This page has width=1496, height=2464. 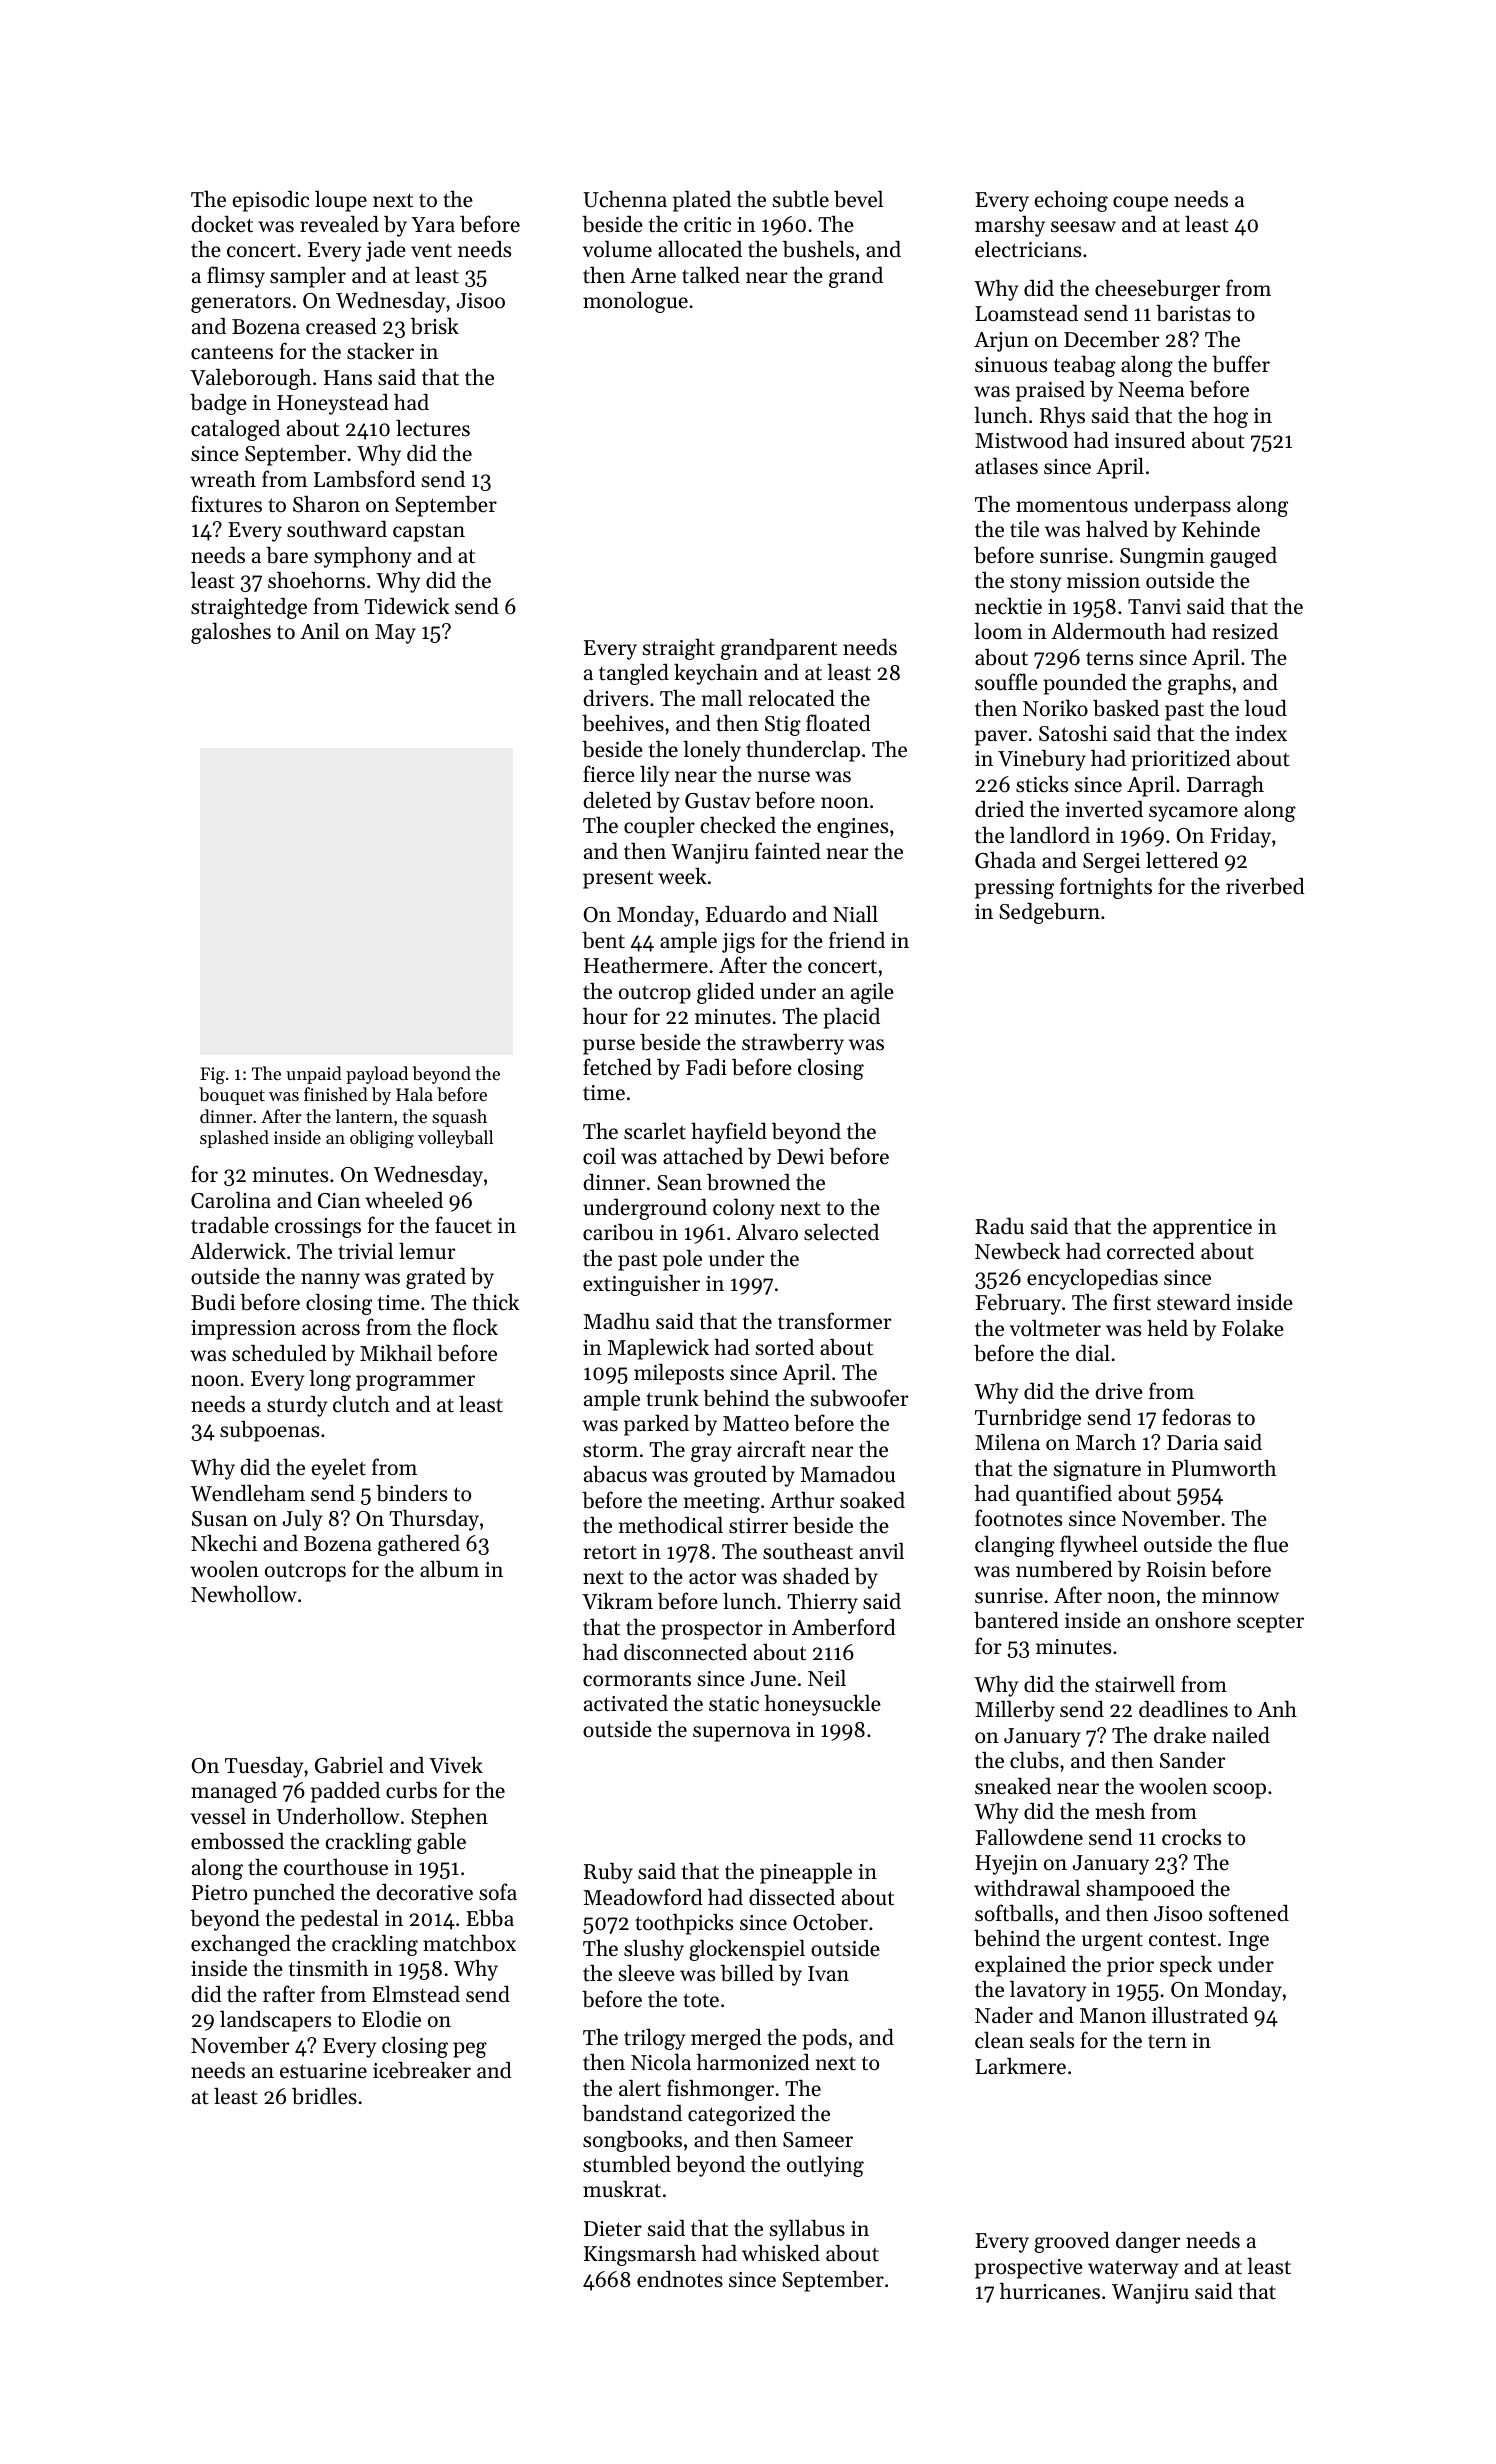 What do you see at coordinates (851, 1018) in the page?
I see `placid` at bounding box center [851, 1018].
